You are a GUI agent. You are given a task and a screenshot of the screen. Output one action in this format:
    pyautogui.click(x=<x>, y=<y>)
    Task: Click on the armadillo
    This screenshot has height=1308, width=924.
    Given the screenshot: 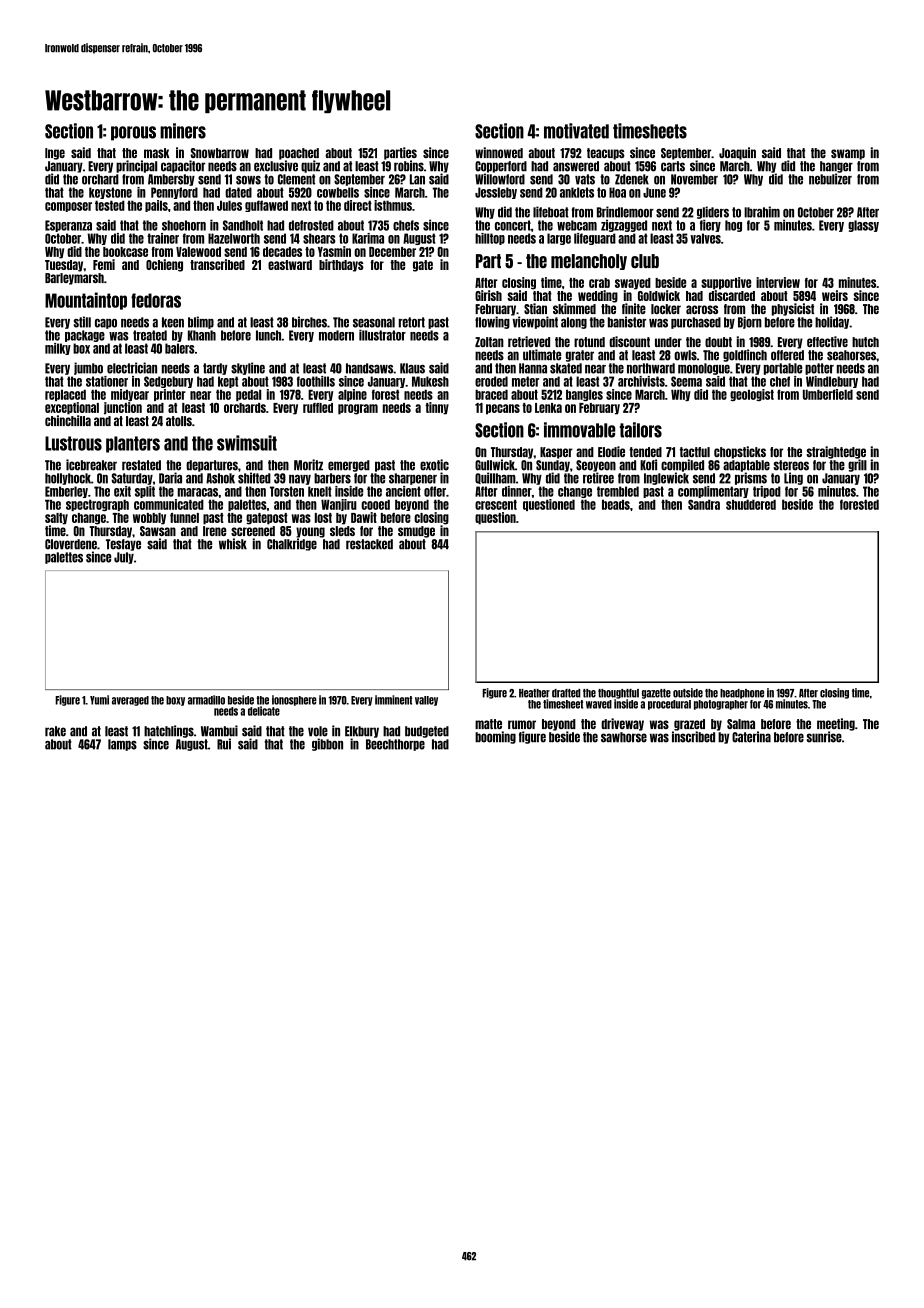 What is the action you would take?
    pyautogui.click(x=206, y=700)
